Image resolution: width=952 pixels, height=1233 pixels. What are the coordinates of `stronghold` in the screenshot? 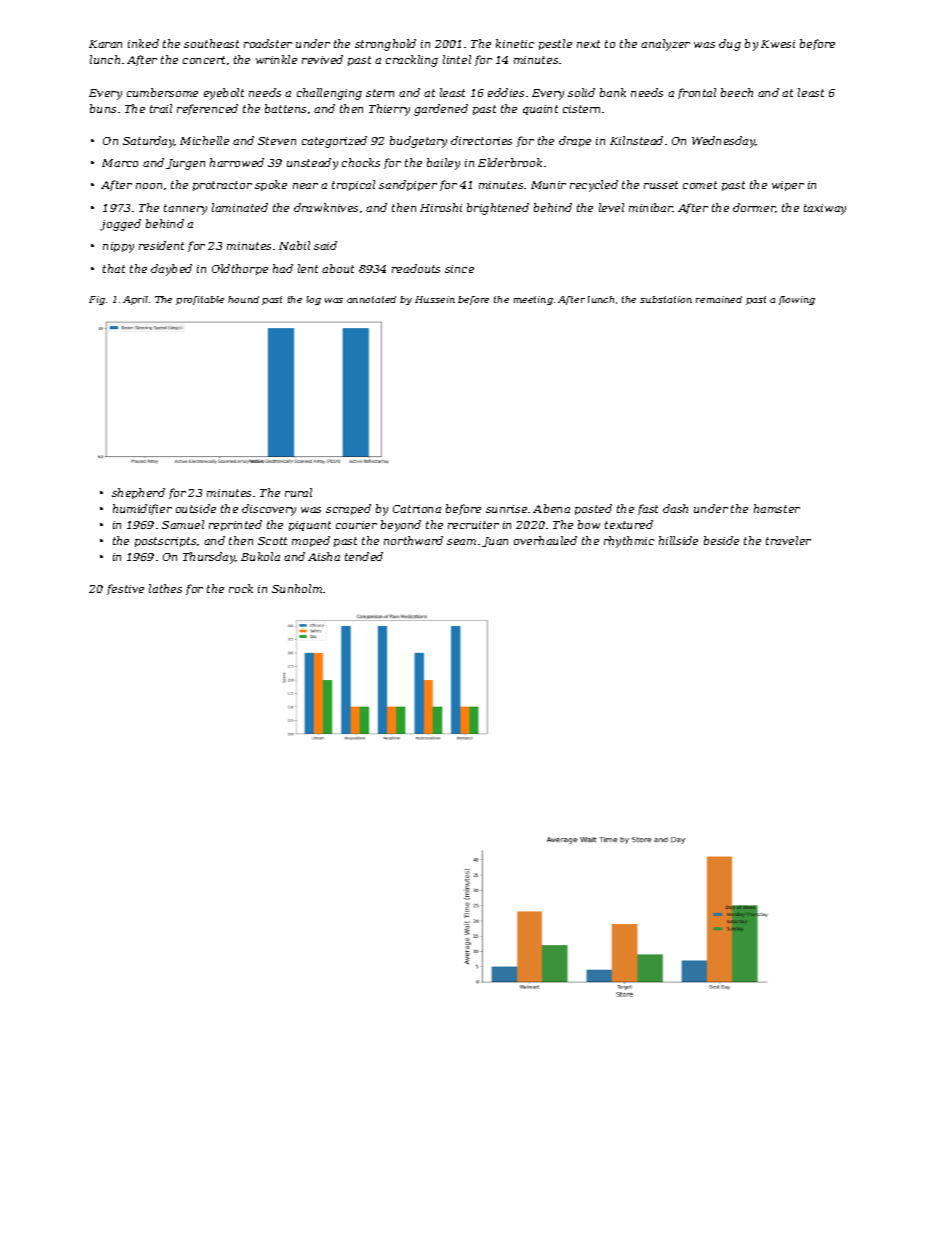 It's located at (385, 45).
